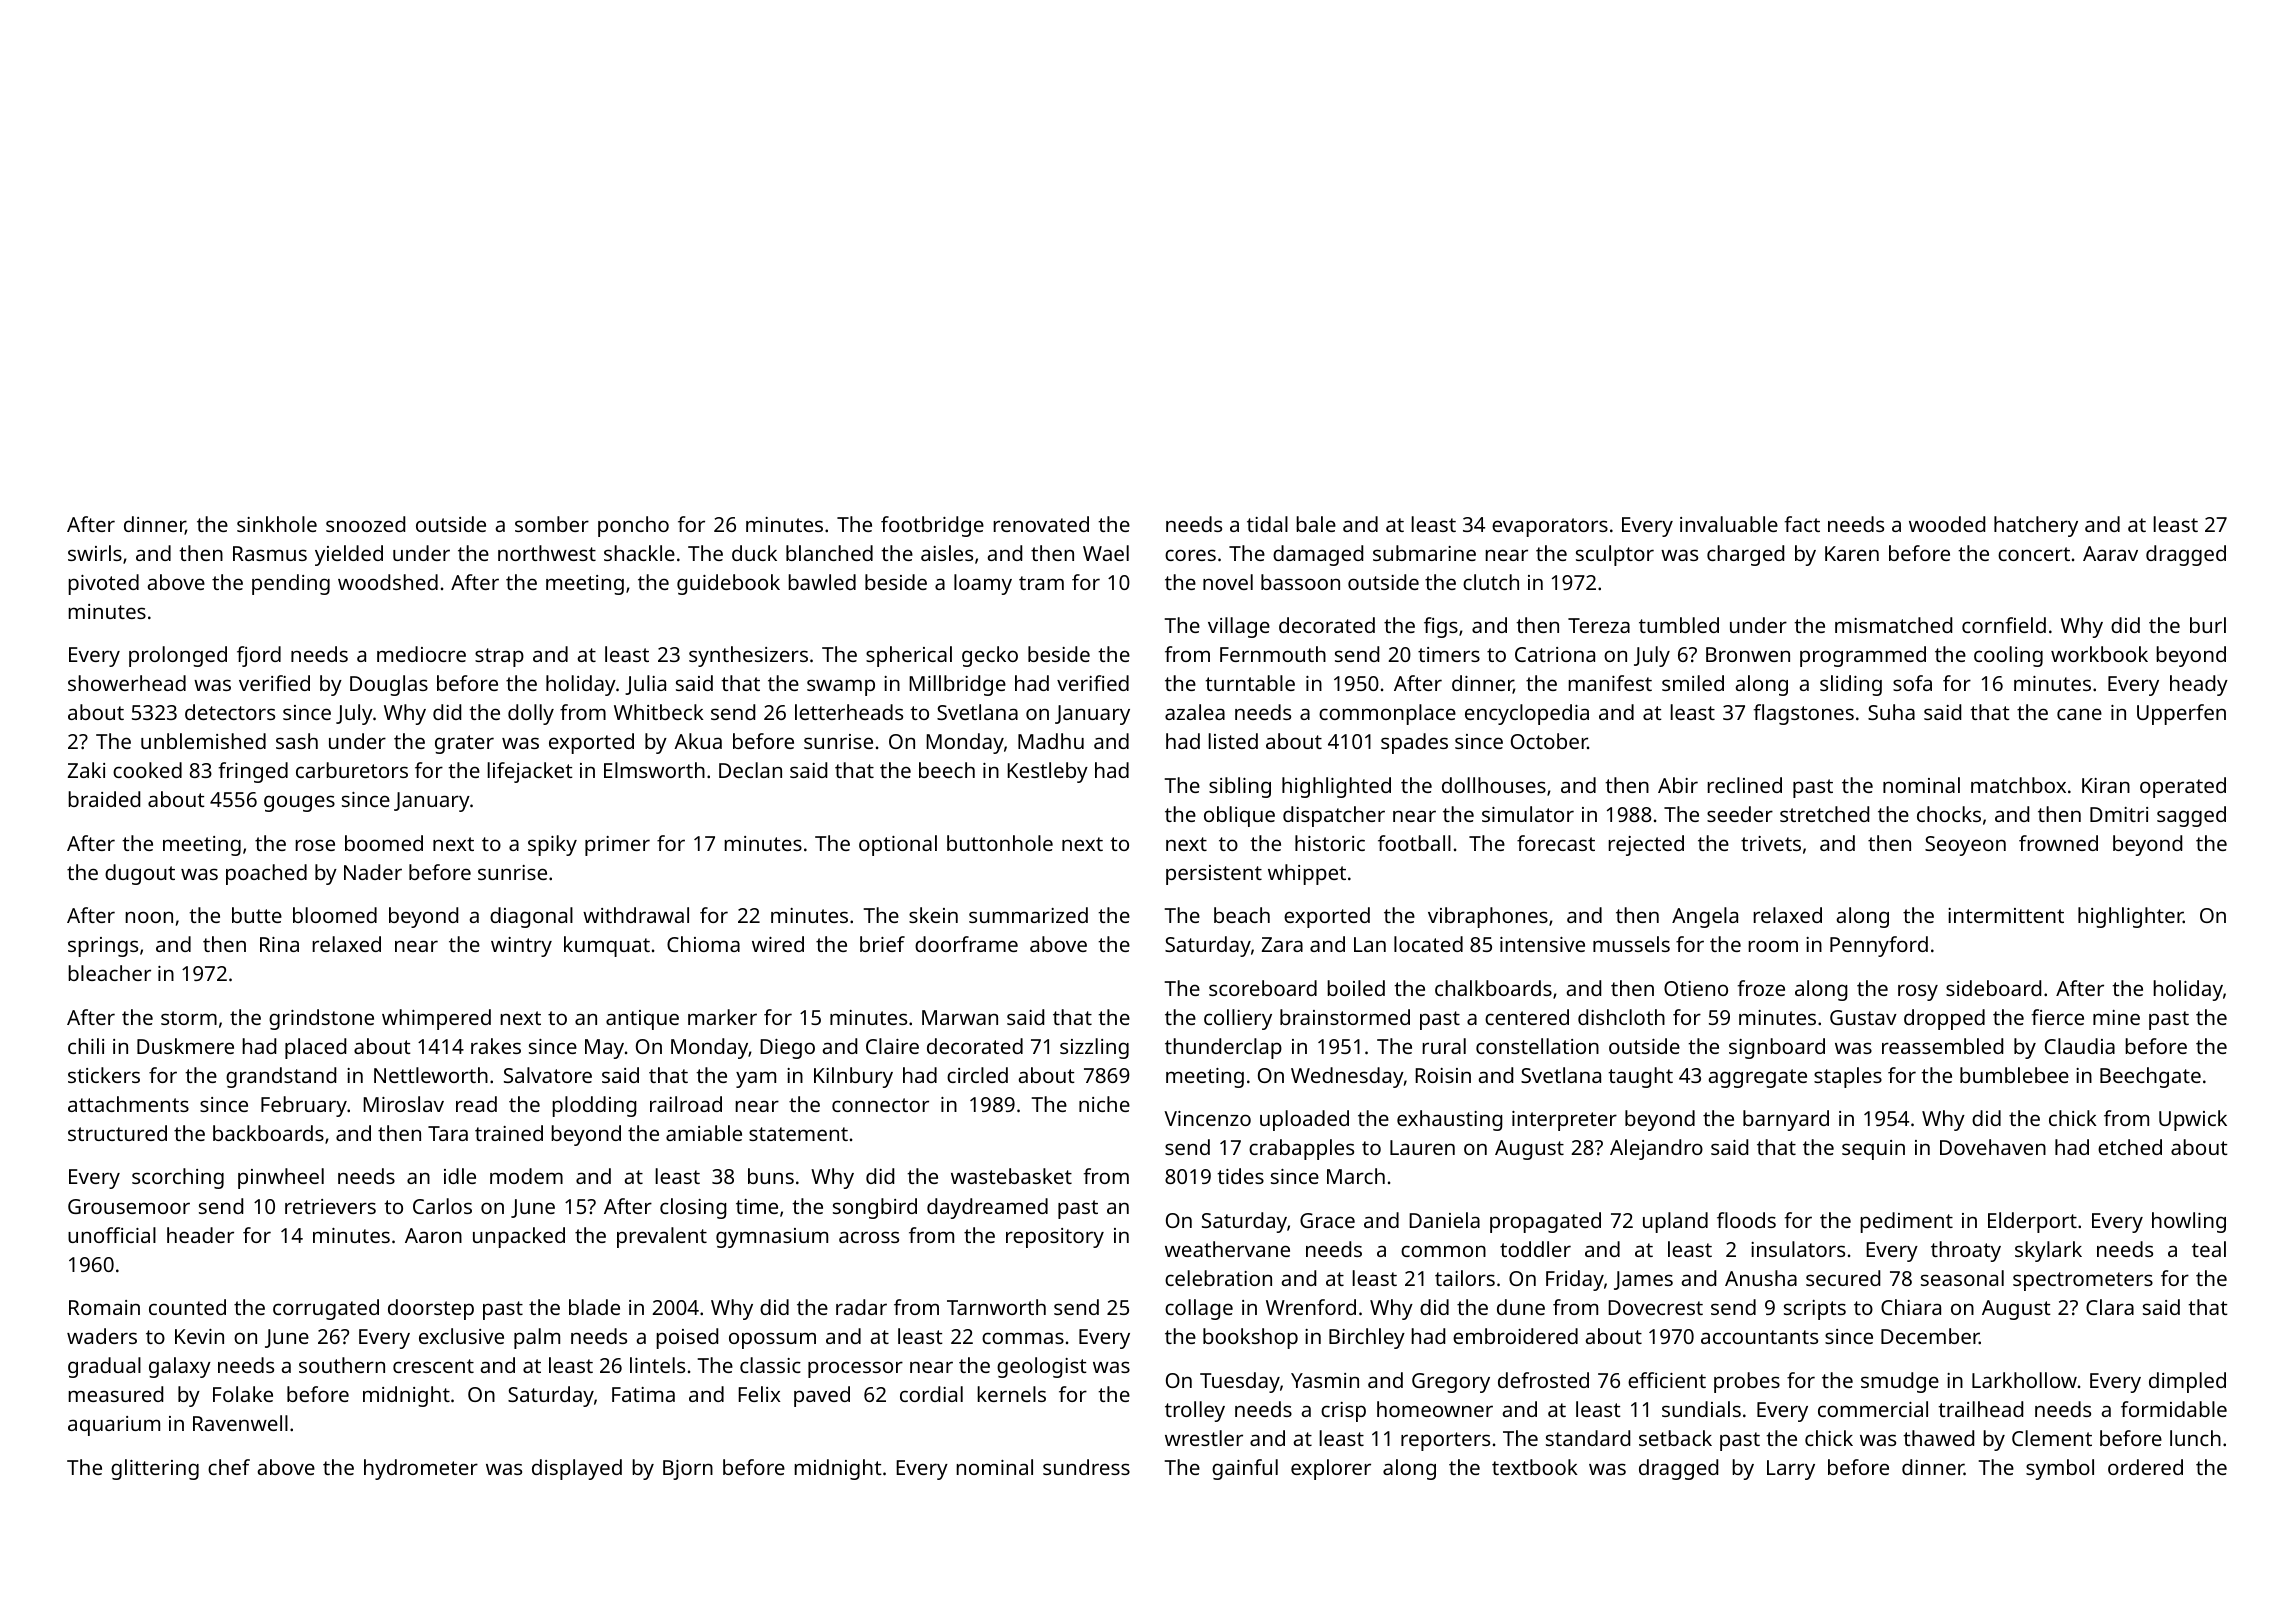 The image size is (2295, 1623). I want to click on braided, so click(104, 799).
